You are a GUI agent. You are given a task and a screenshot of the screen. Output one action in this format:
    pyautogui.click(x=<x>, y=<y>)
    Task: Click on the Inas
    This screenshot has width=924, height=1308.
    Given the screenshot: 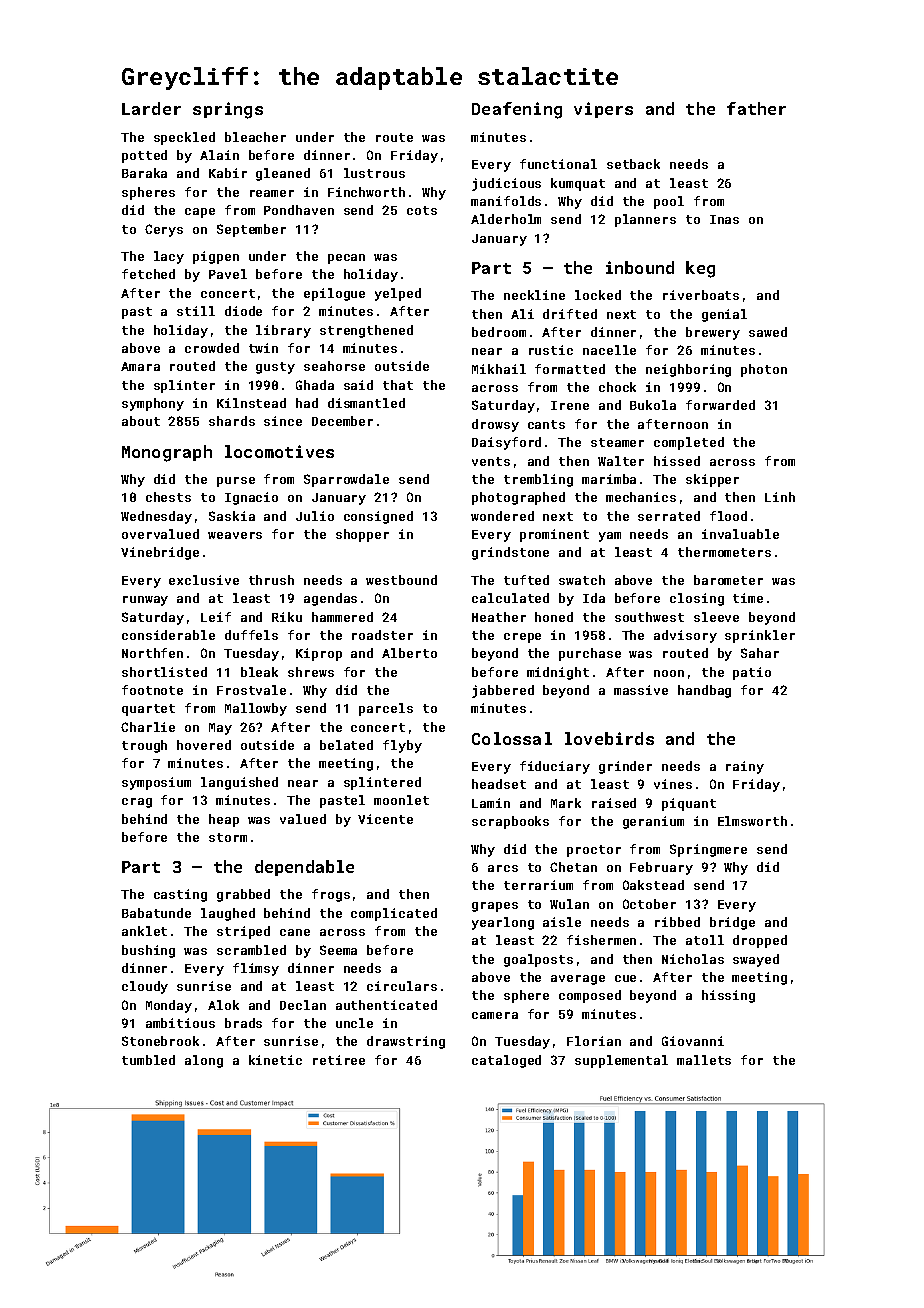 What is the action you would take?
    pyautogui.click(x=724, y=219)
